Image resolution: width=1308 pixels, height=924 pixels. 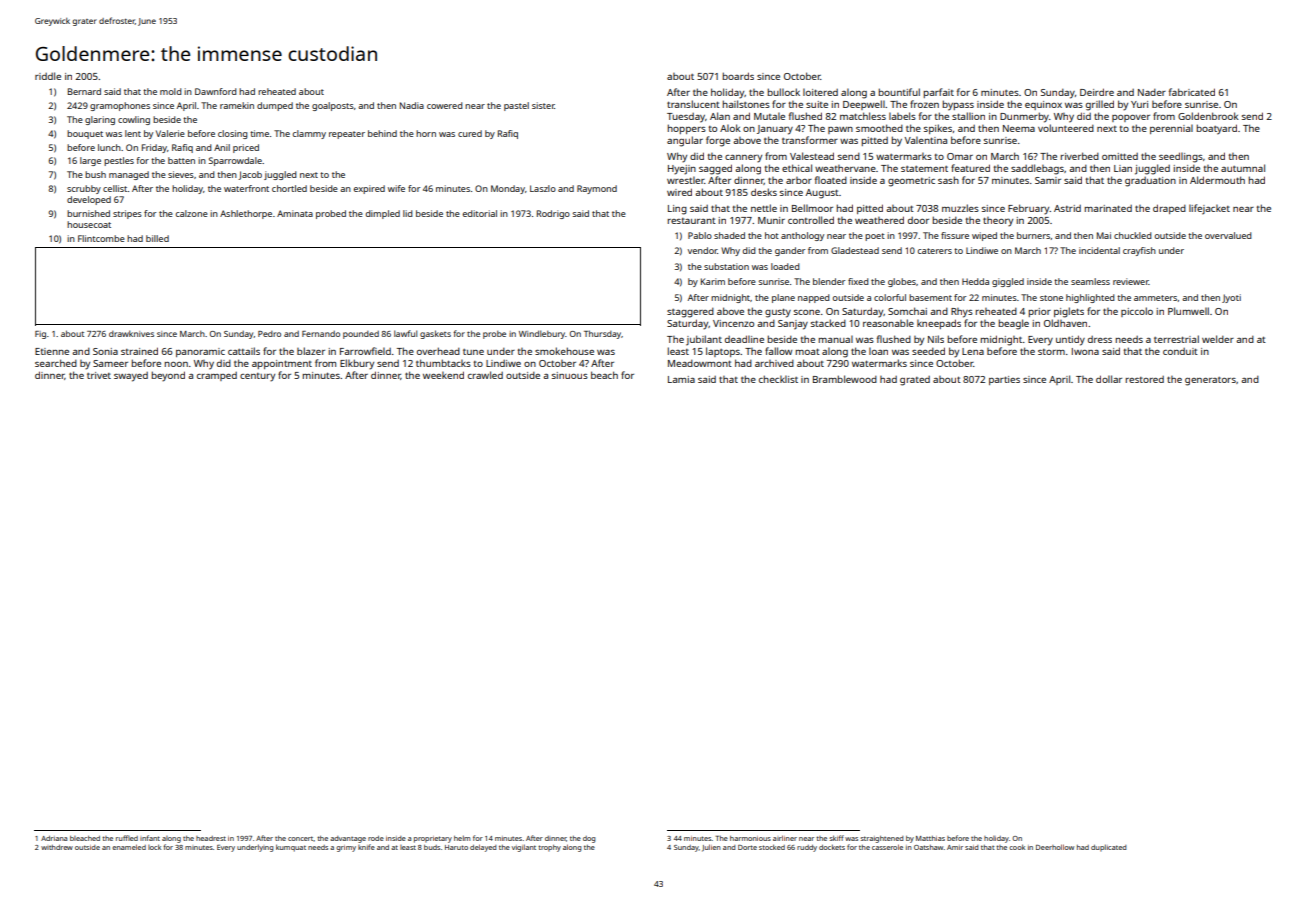 What do you see at coordinates (840, 130) in the screenshot?
I see `pawn` at bounding box center [840, 130].
